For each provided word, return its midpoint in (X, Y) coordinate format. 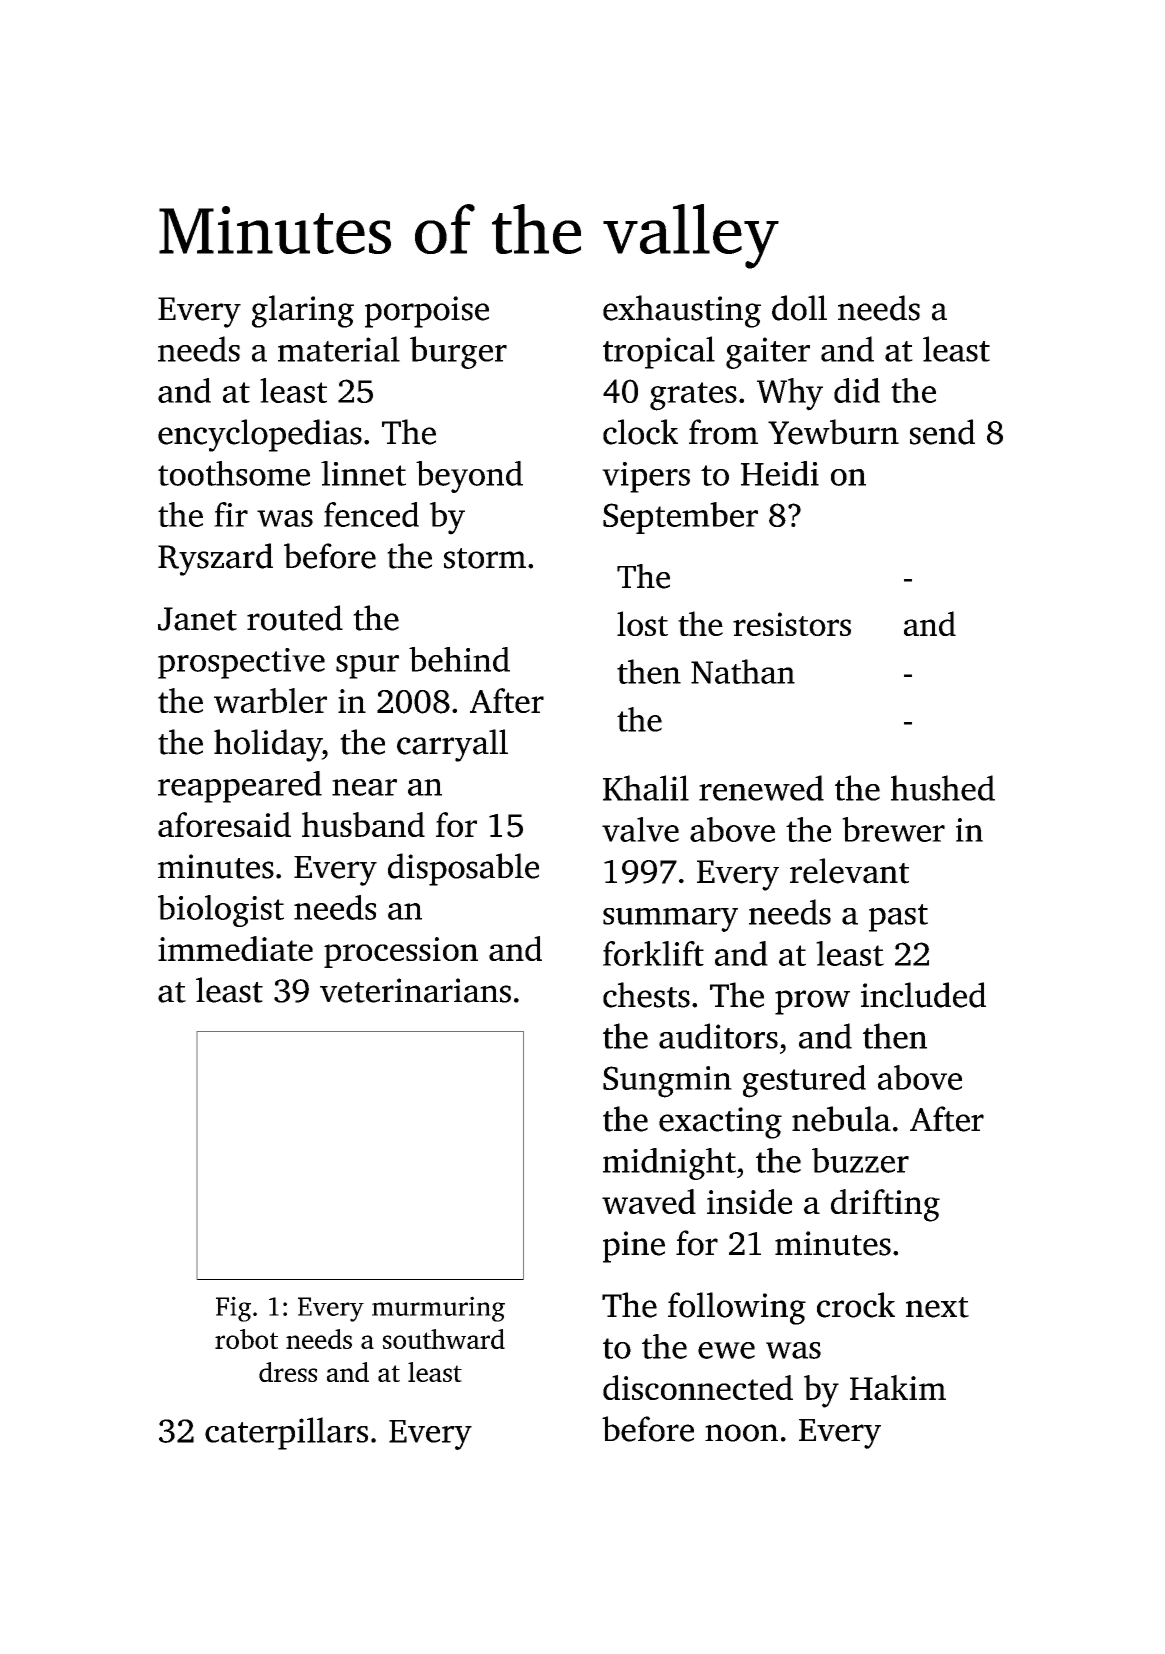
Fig (233, 1309)
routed (295, 618)
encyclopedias (260, 435)
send (942, 432)
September (680, 518)
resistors (792, 624)
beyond (469, 477)
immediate (235, 948)
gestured (804, 1081)
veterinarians (415, 990)
